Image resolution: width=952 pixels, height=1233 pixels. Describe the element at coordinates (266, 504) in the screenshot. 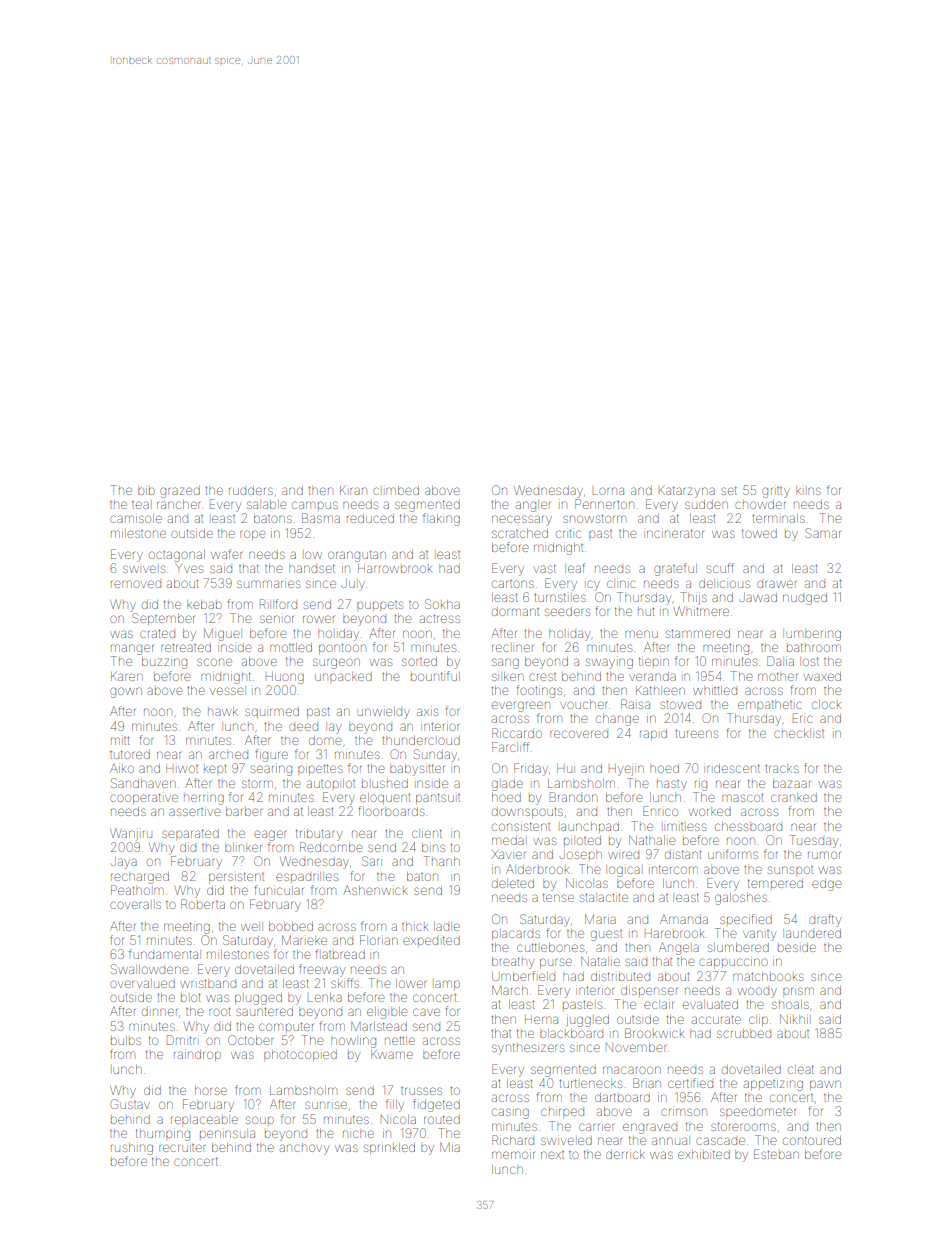

I see `salable` at that location.
